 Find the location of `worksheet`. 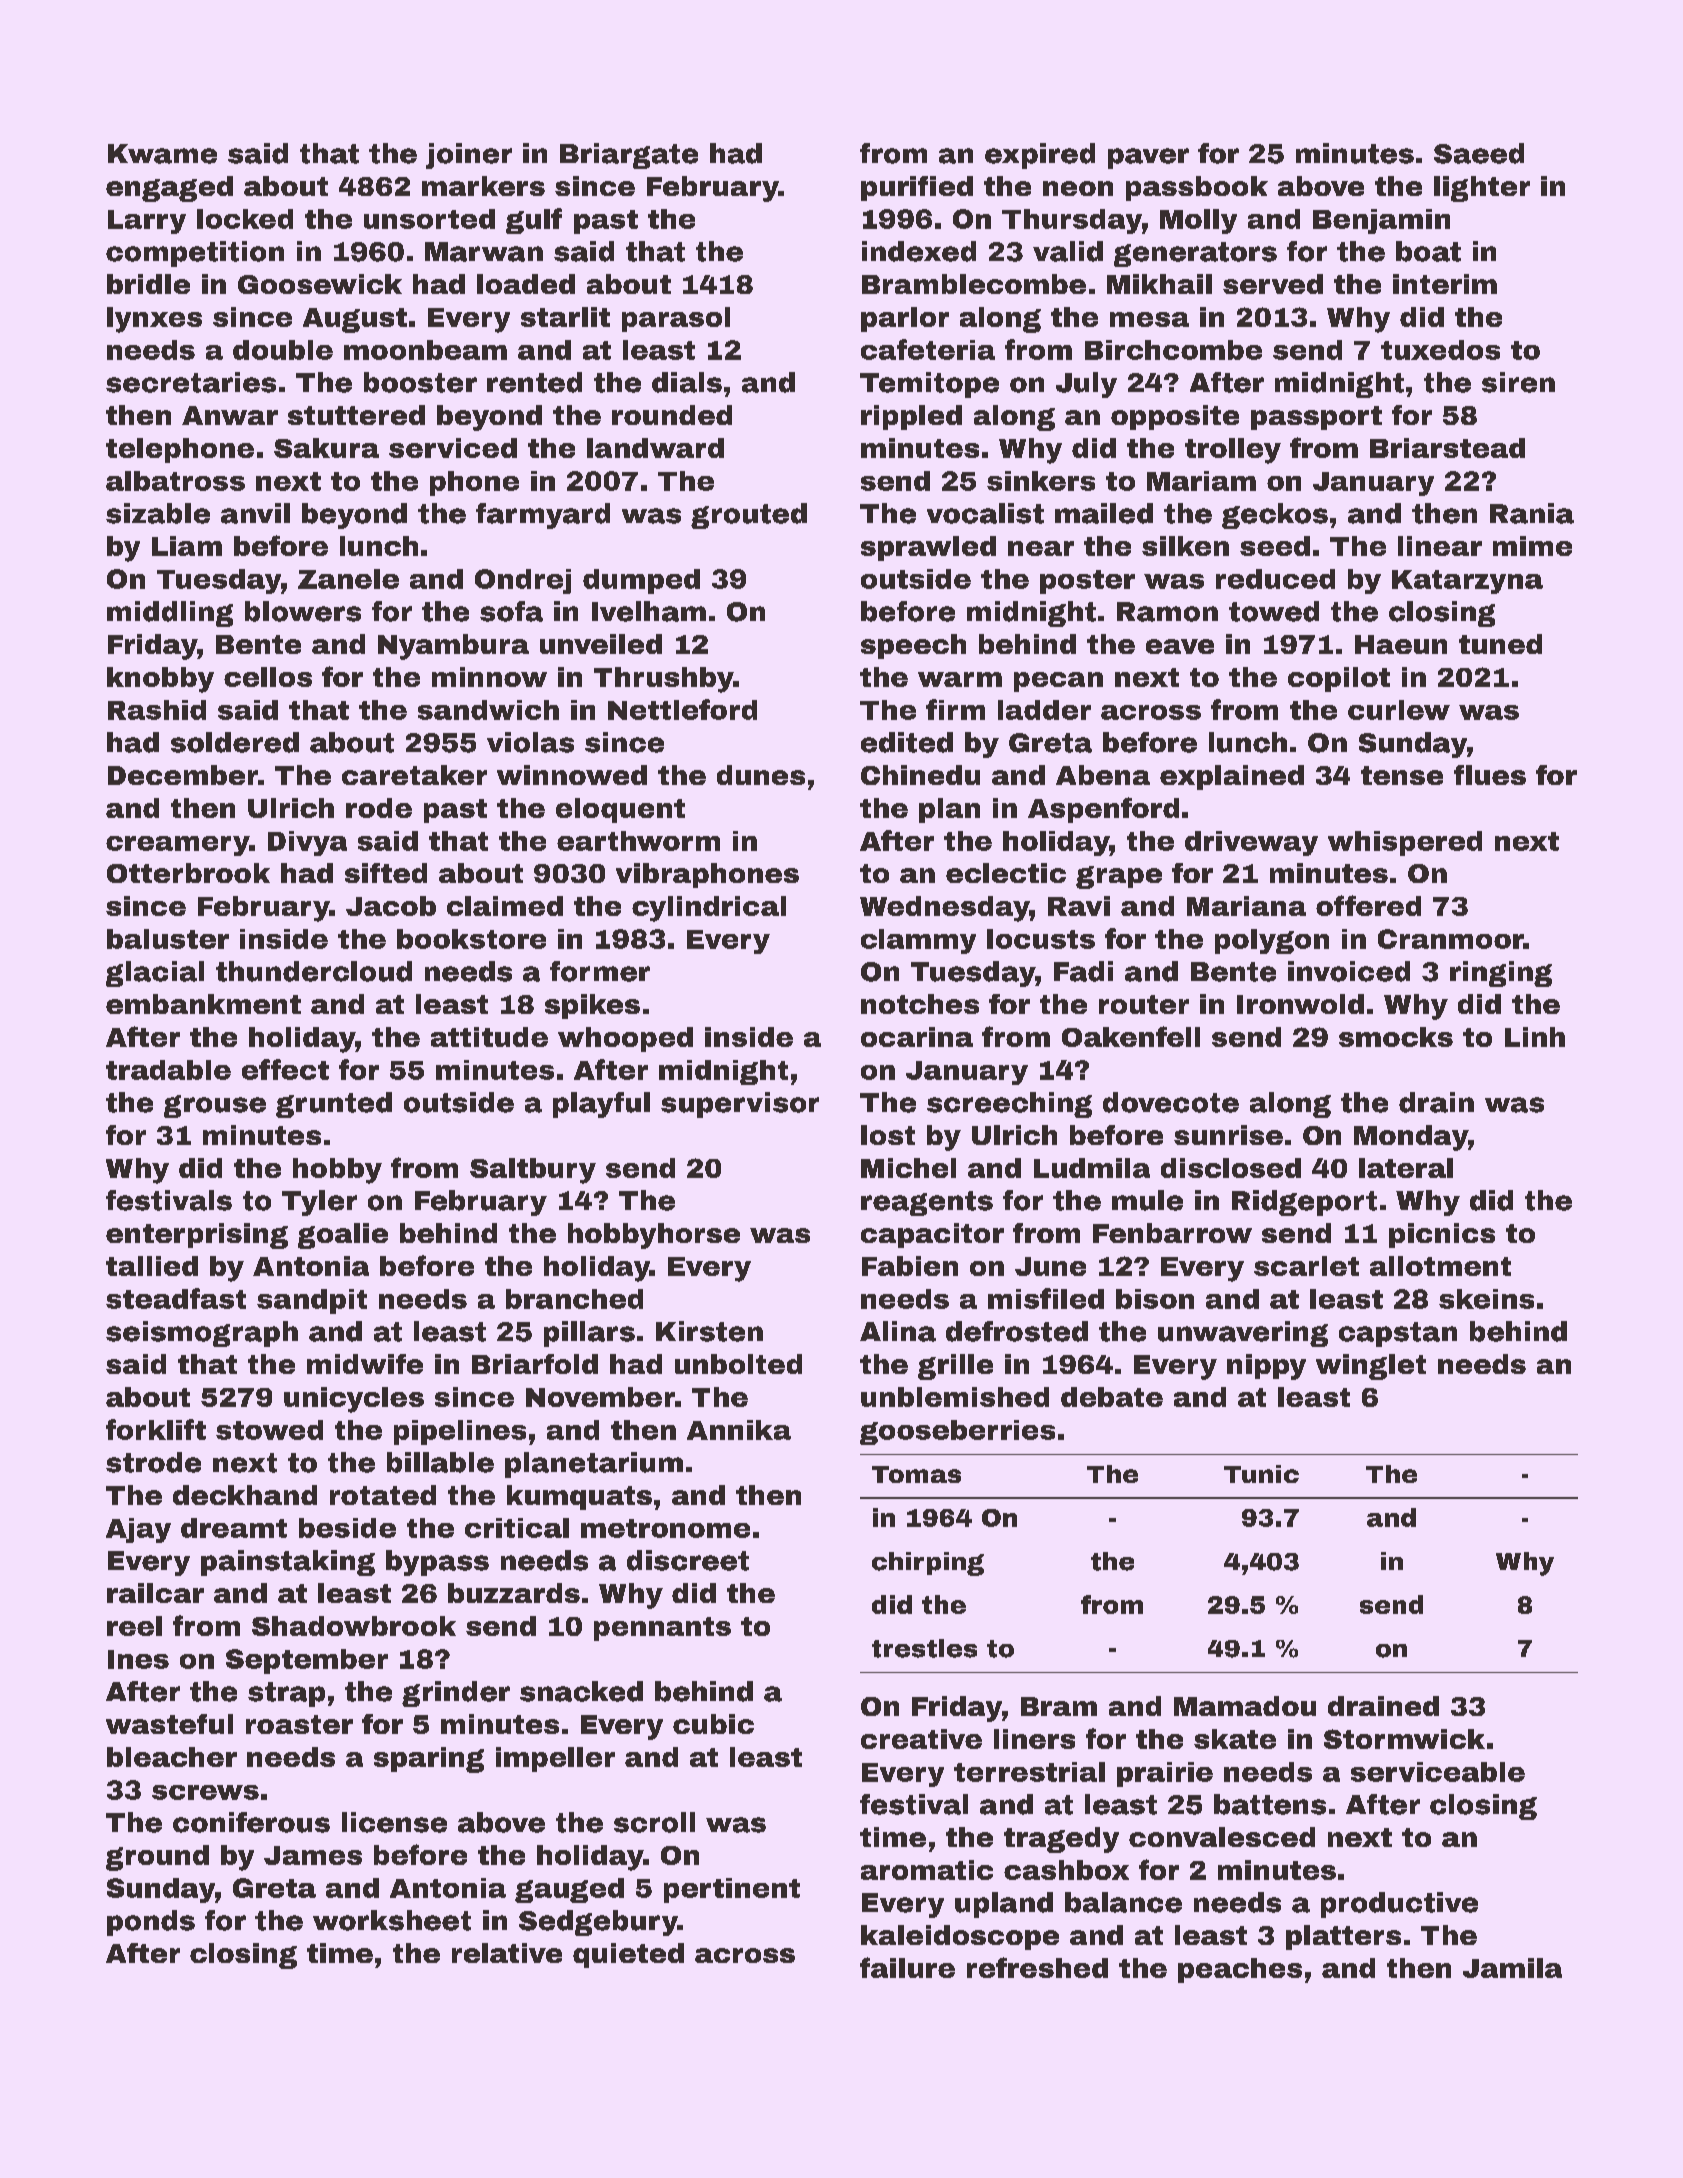

worksheet is located at coordinates (392, 1920).
